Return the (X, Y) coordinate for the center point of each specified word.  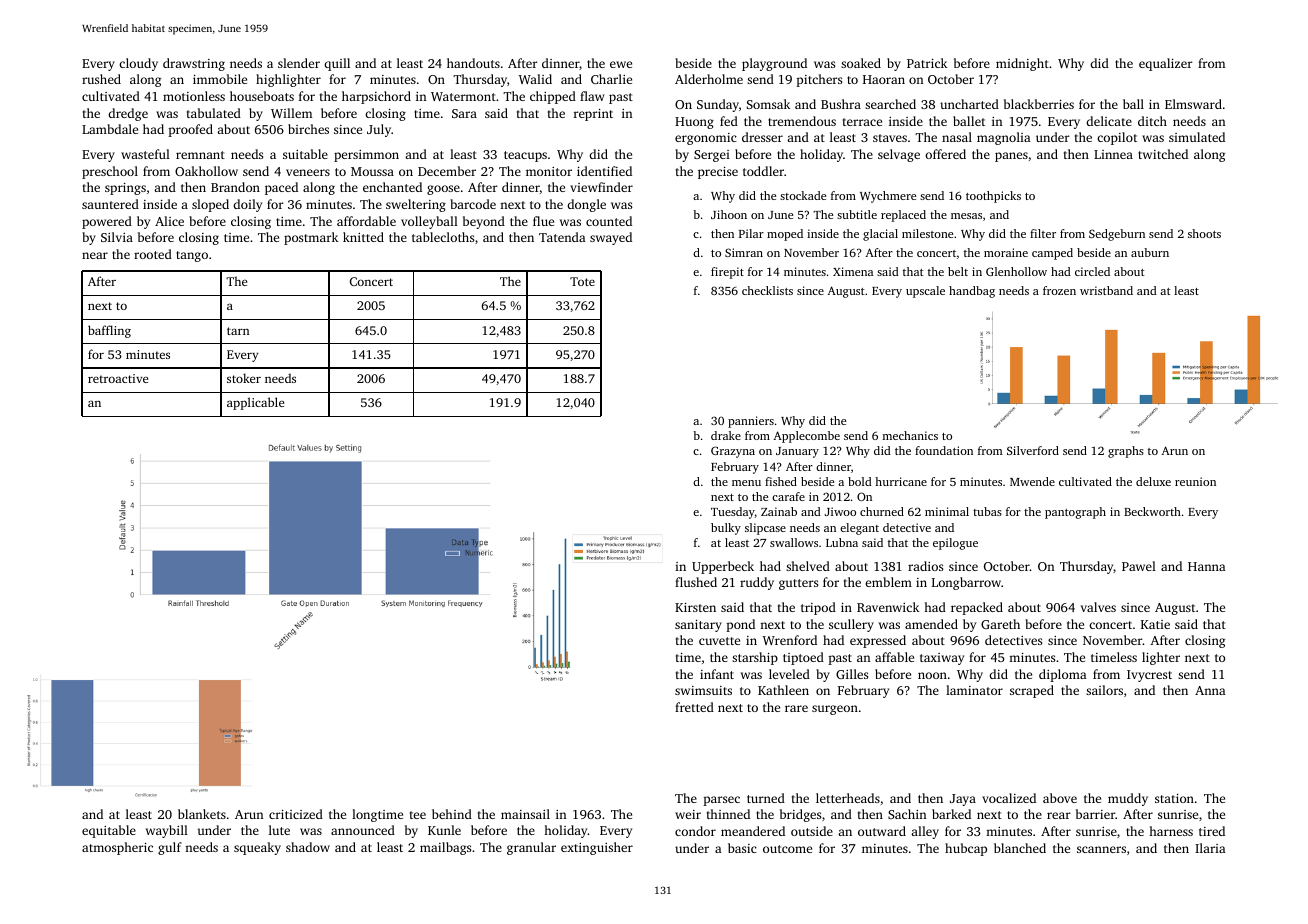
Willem (291, 113)
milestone (927, 233)
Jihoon (729, 214)
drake (726, 435)
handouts (473, 63)
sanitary (698, 626)
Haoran (884, 79)
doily (247, 205)
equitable (109, 831)
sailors (1104, 690)
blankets (202, 814)
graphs (1126, 452)
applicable (255, 403)
